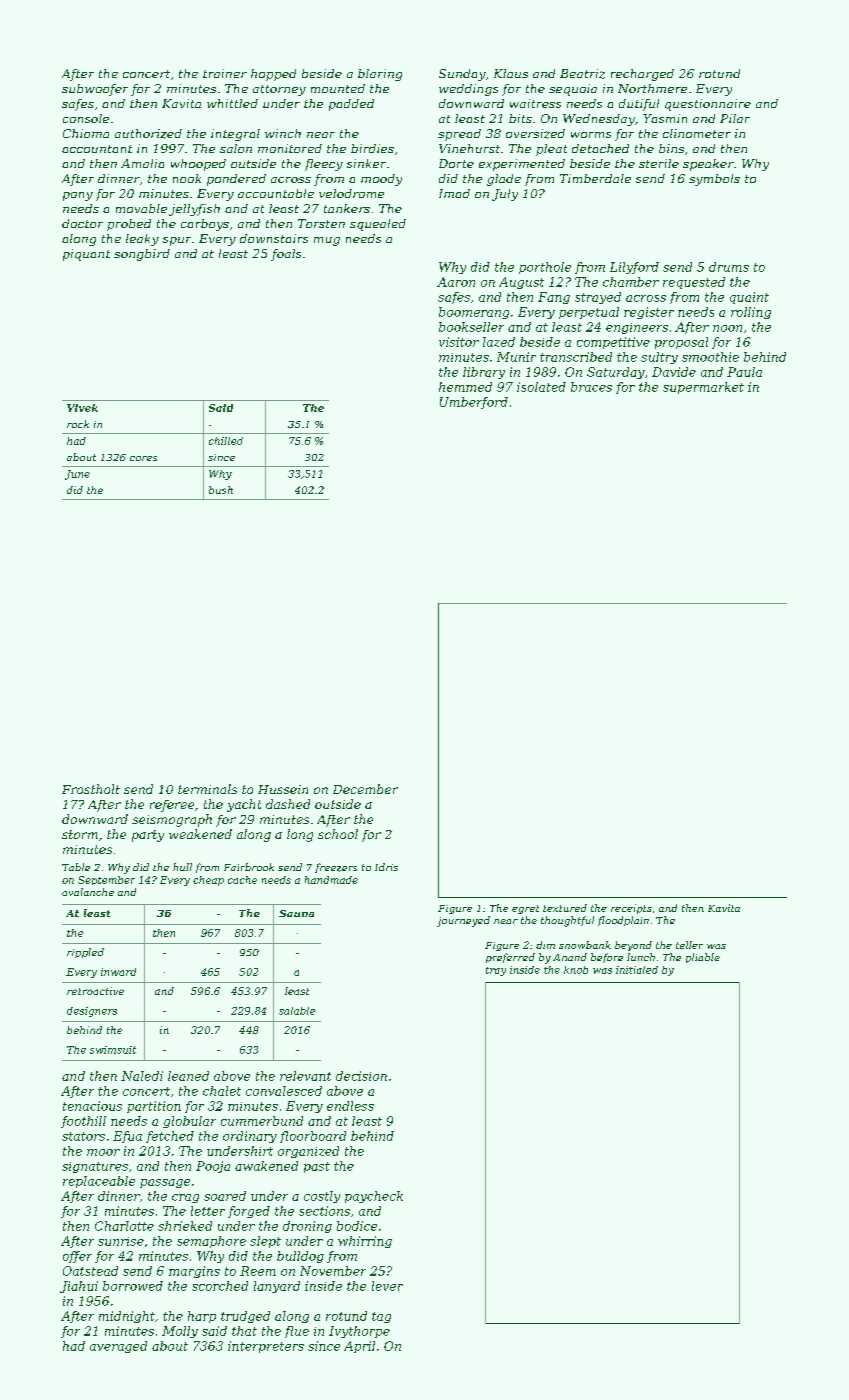 This screenshot has width=849, height=1400. What do you see at coordinates (703, 388) in the screenshot?
I see `supermarket` at bounding box center [703, 388].
